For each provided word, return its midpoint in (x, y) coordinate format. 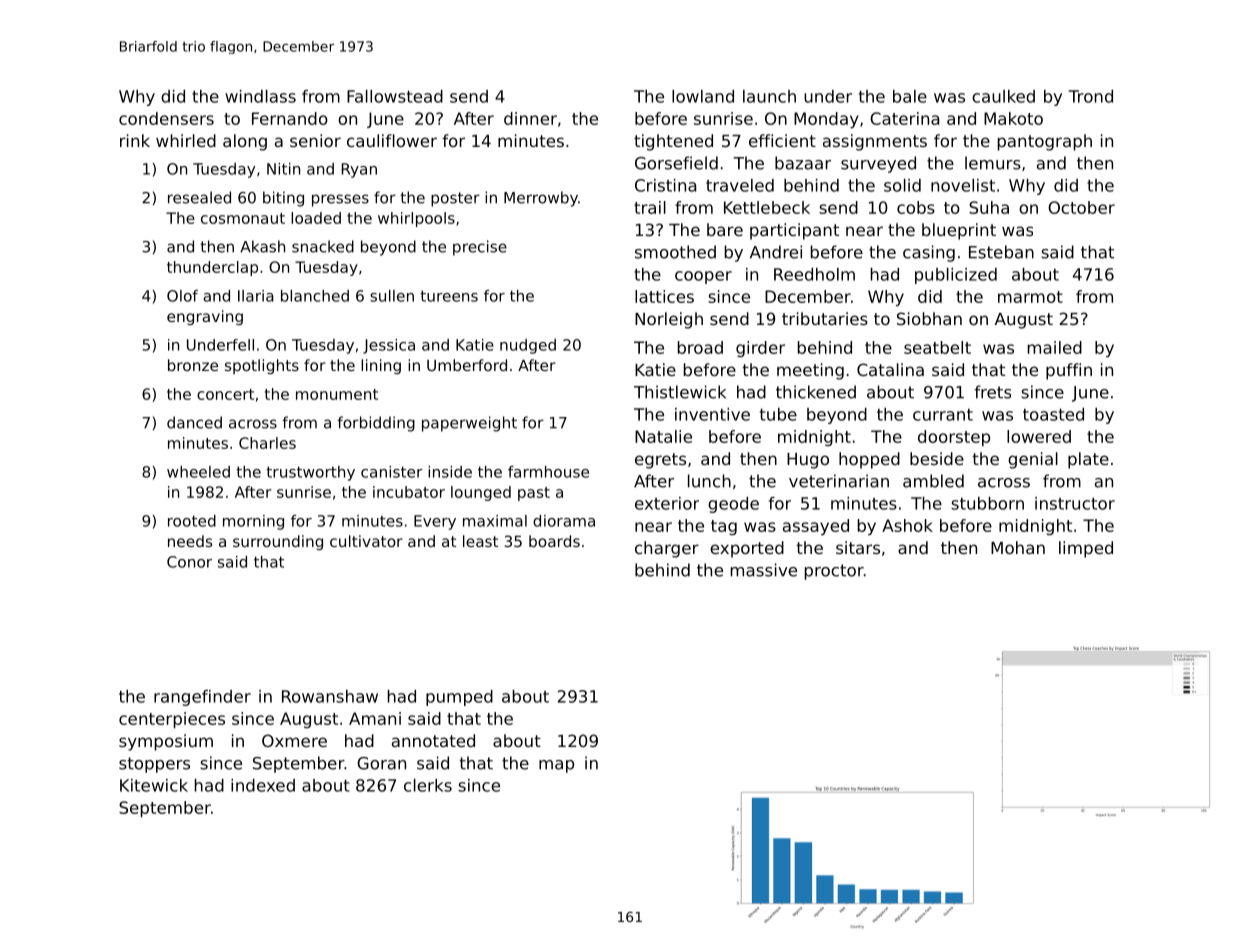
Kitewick (154, 785)
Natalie (663, 436)
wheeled (198, 472)
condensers (166, 118)
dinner (530, 118)
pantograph (1045, 142)
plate (1088, 460)
